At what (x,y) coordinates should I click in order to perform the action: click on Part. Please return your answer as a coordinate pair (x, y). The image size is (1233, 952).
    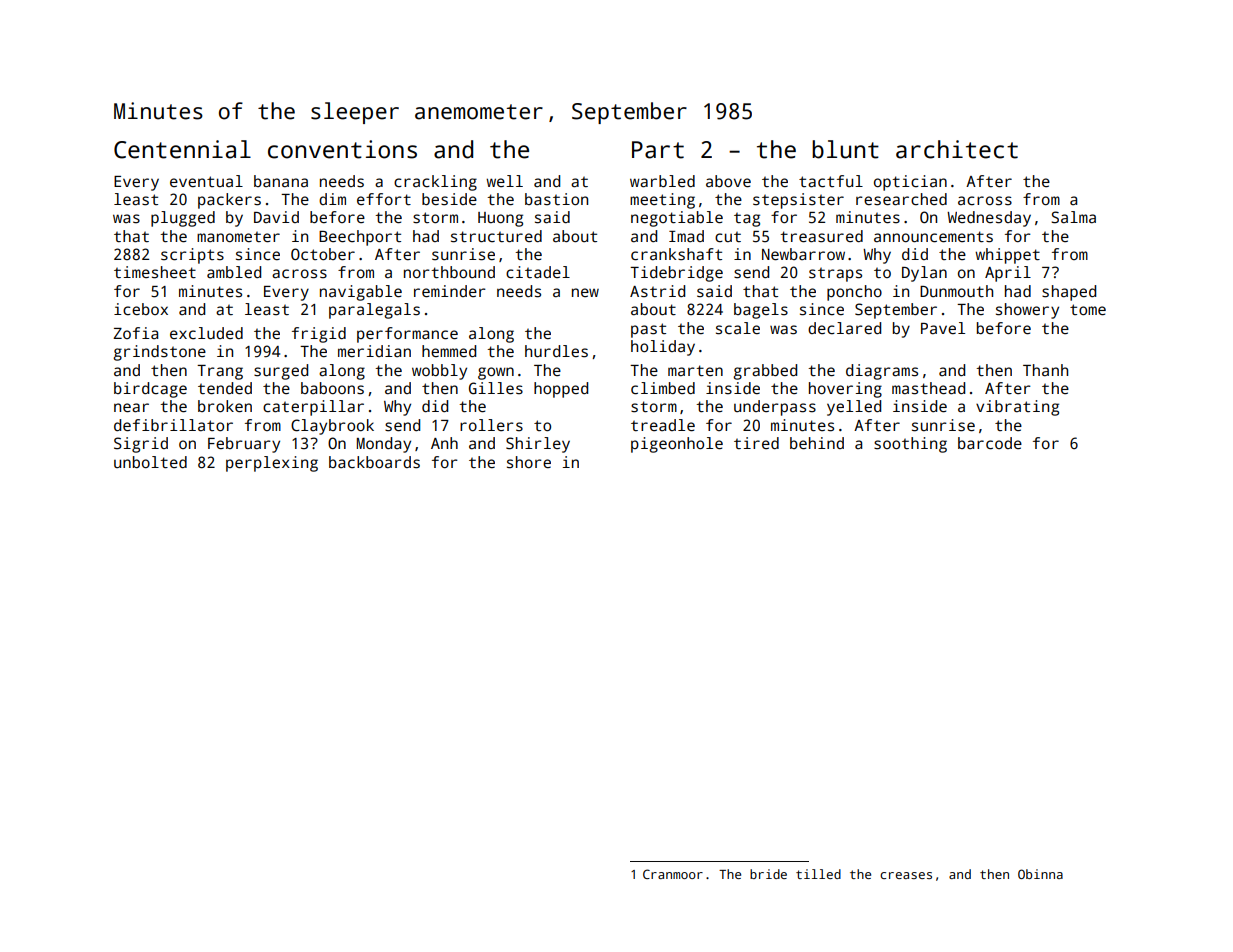
    Looking at the image, I should click on (658, 150).
